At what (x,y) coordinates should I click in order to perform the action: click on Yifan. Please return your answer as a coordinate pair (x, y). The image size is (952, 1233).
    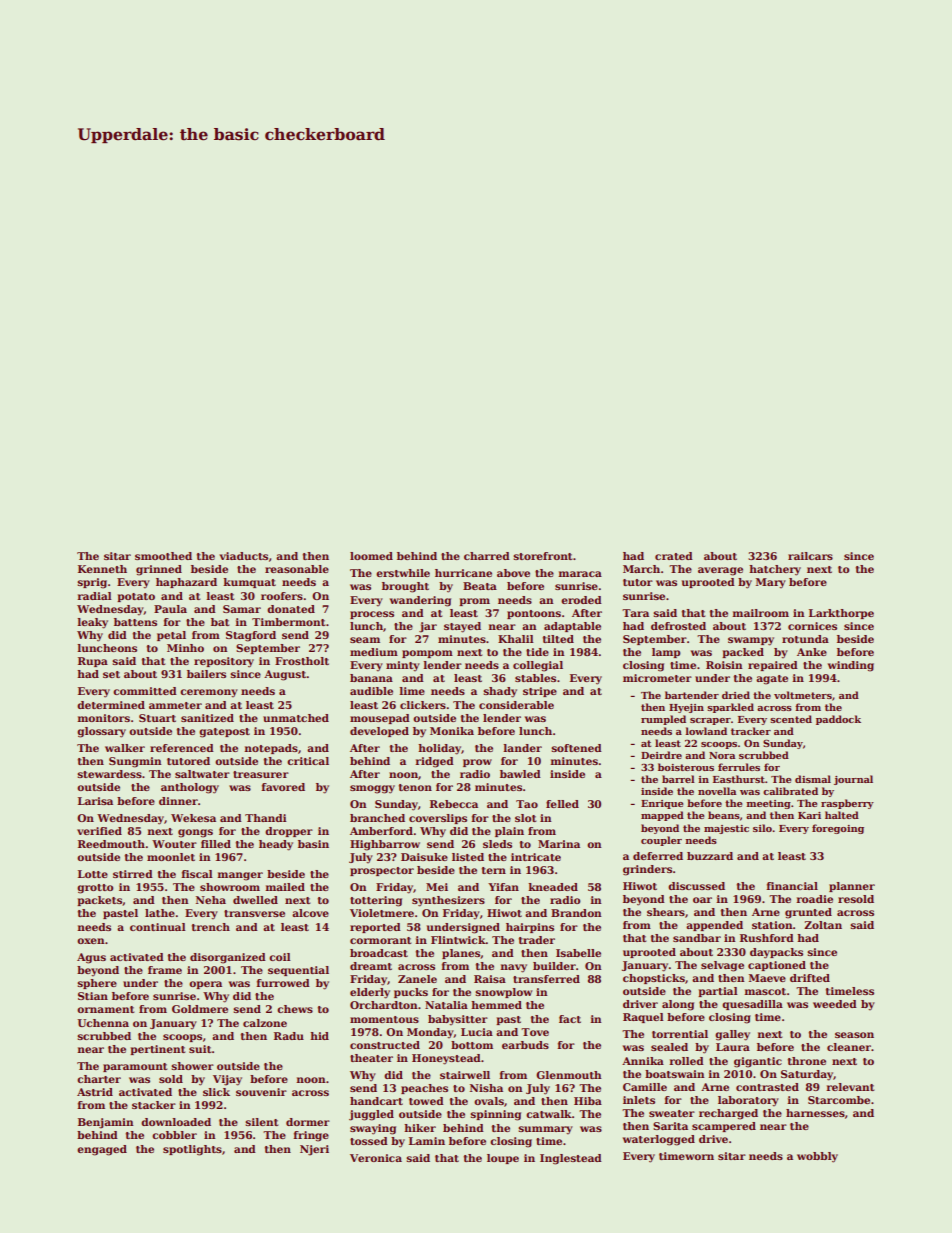
    Looking at the image, I should click on (503, 887).
